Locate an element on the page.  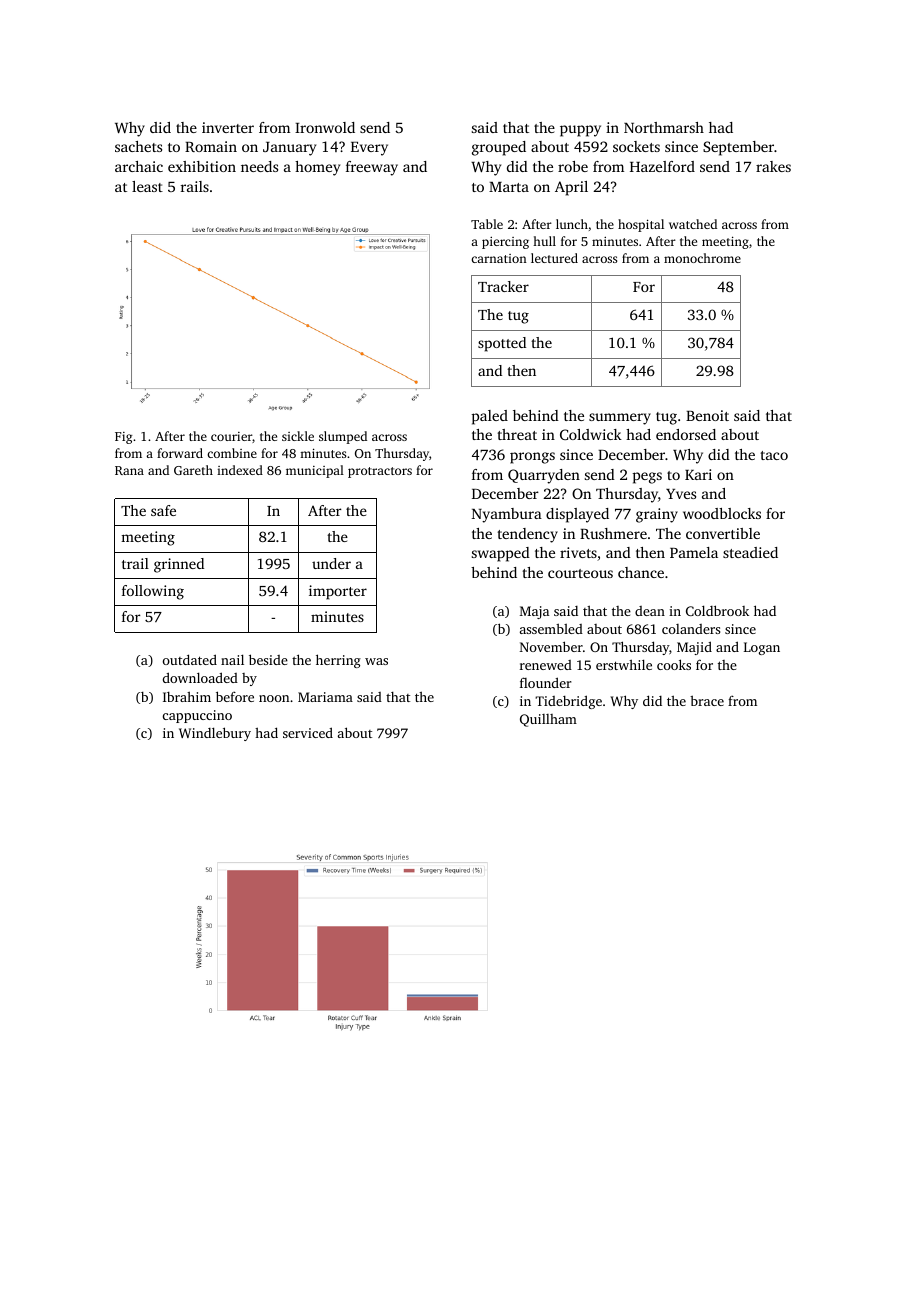
Ironwold is located at coordinates (325, 127).
